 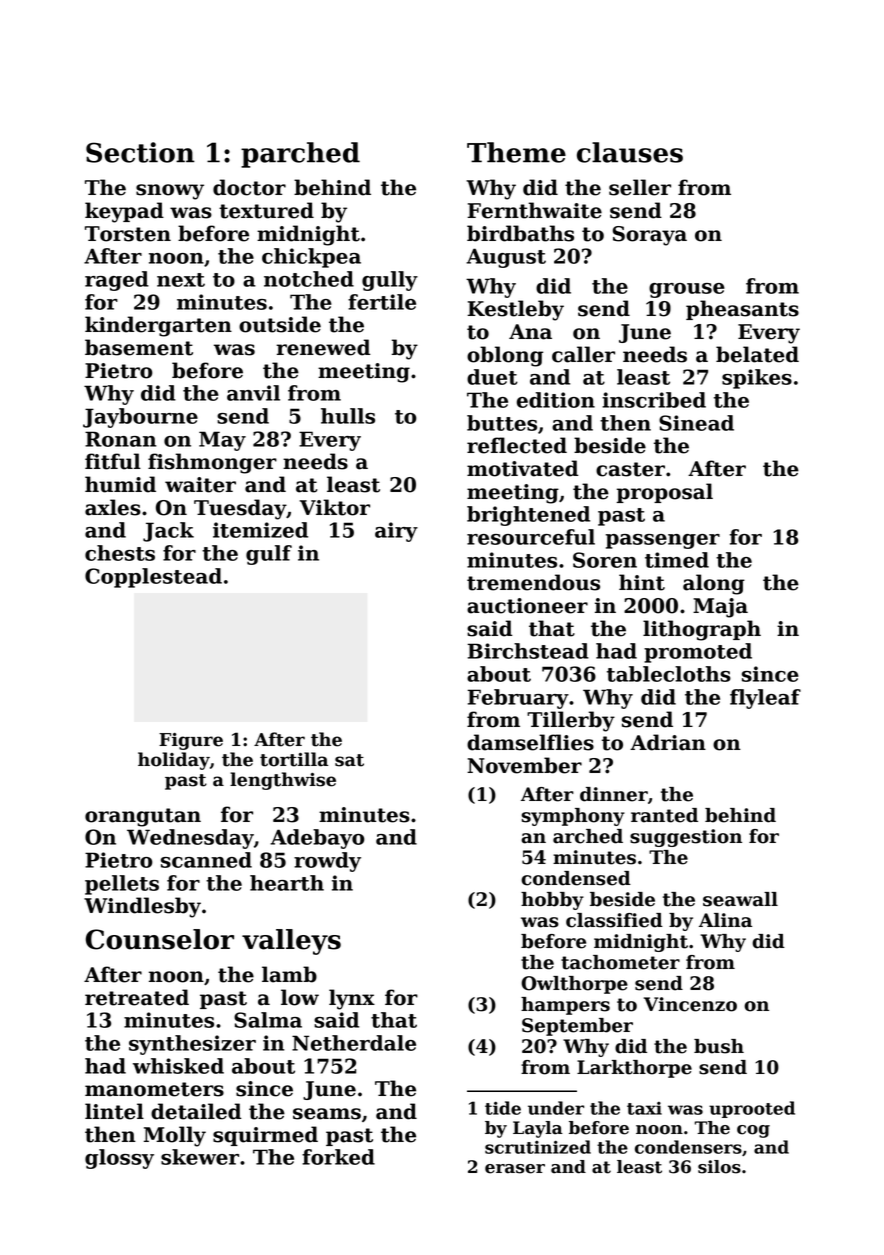 What do you see at coordinates (354, 1043) in the image?
I see `Netherdale` at bounding box center [354, 1043].
